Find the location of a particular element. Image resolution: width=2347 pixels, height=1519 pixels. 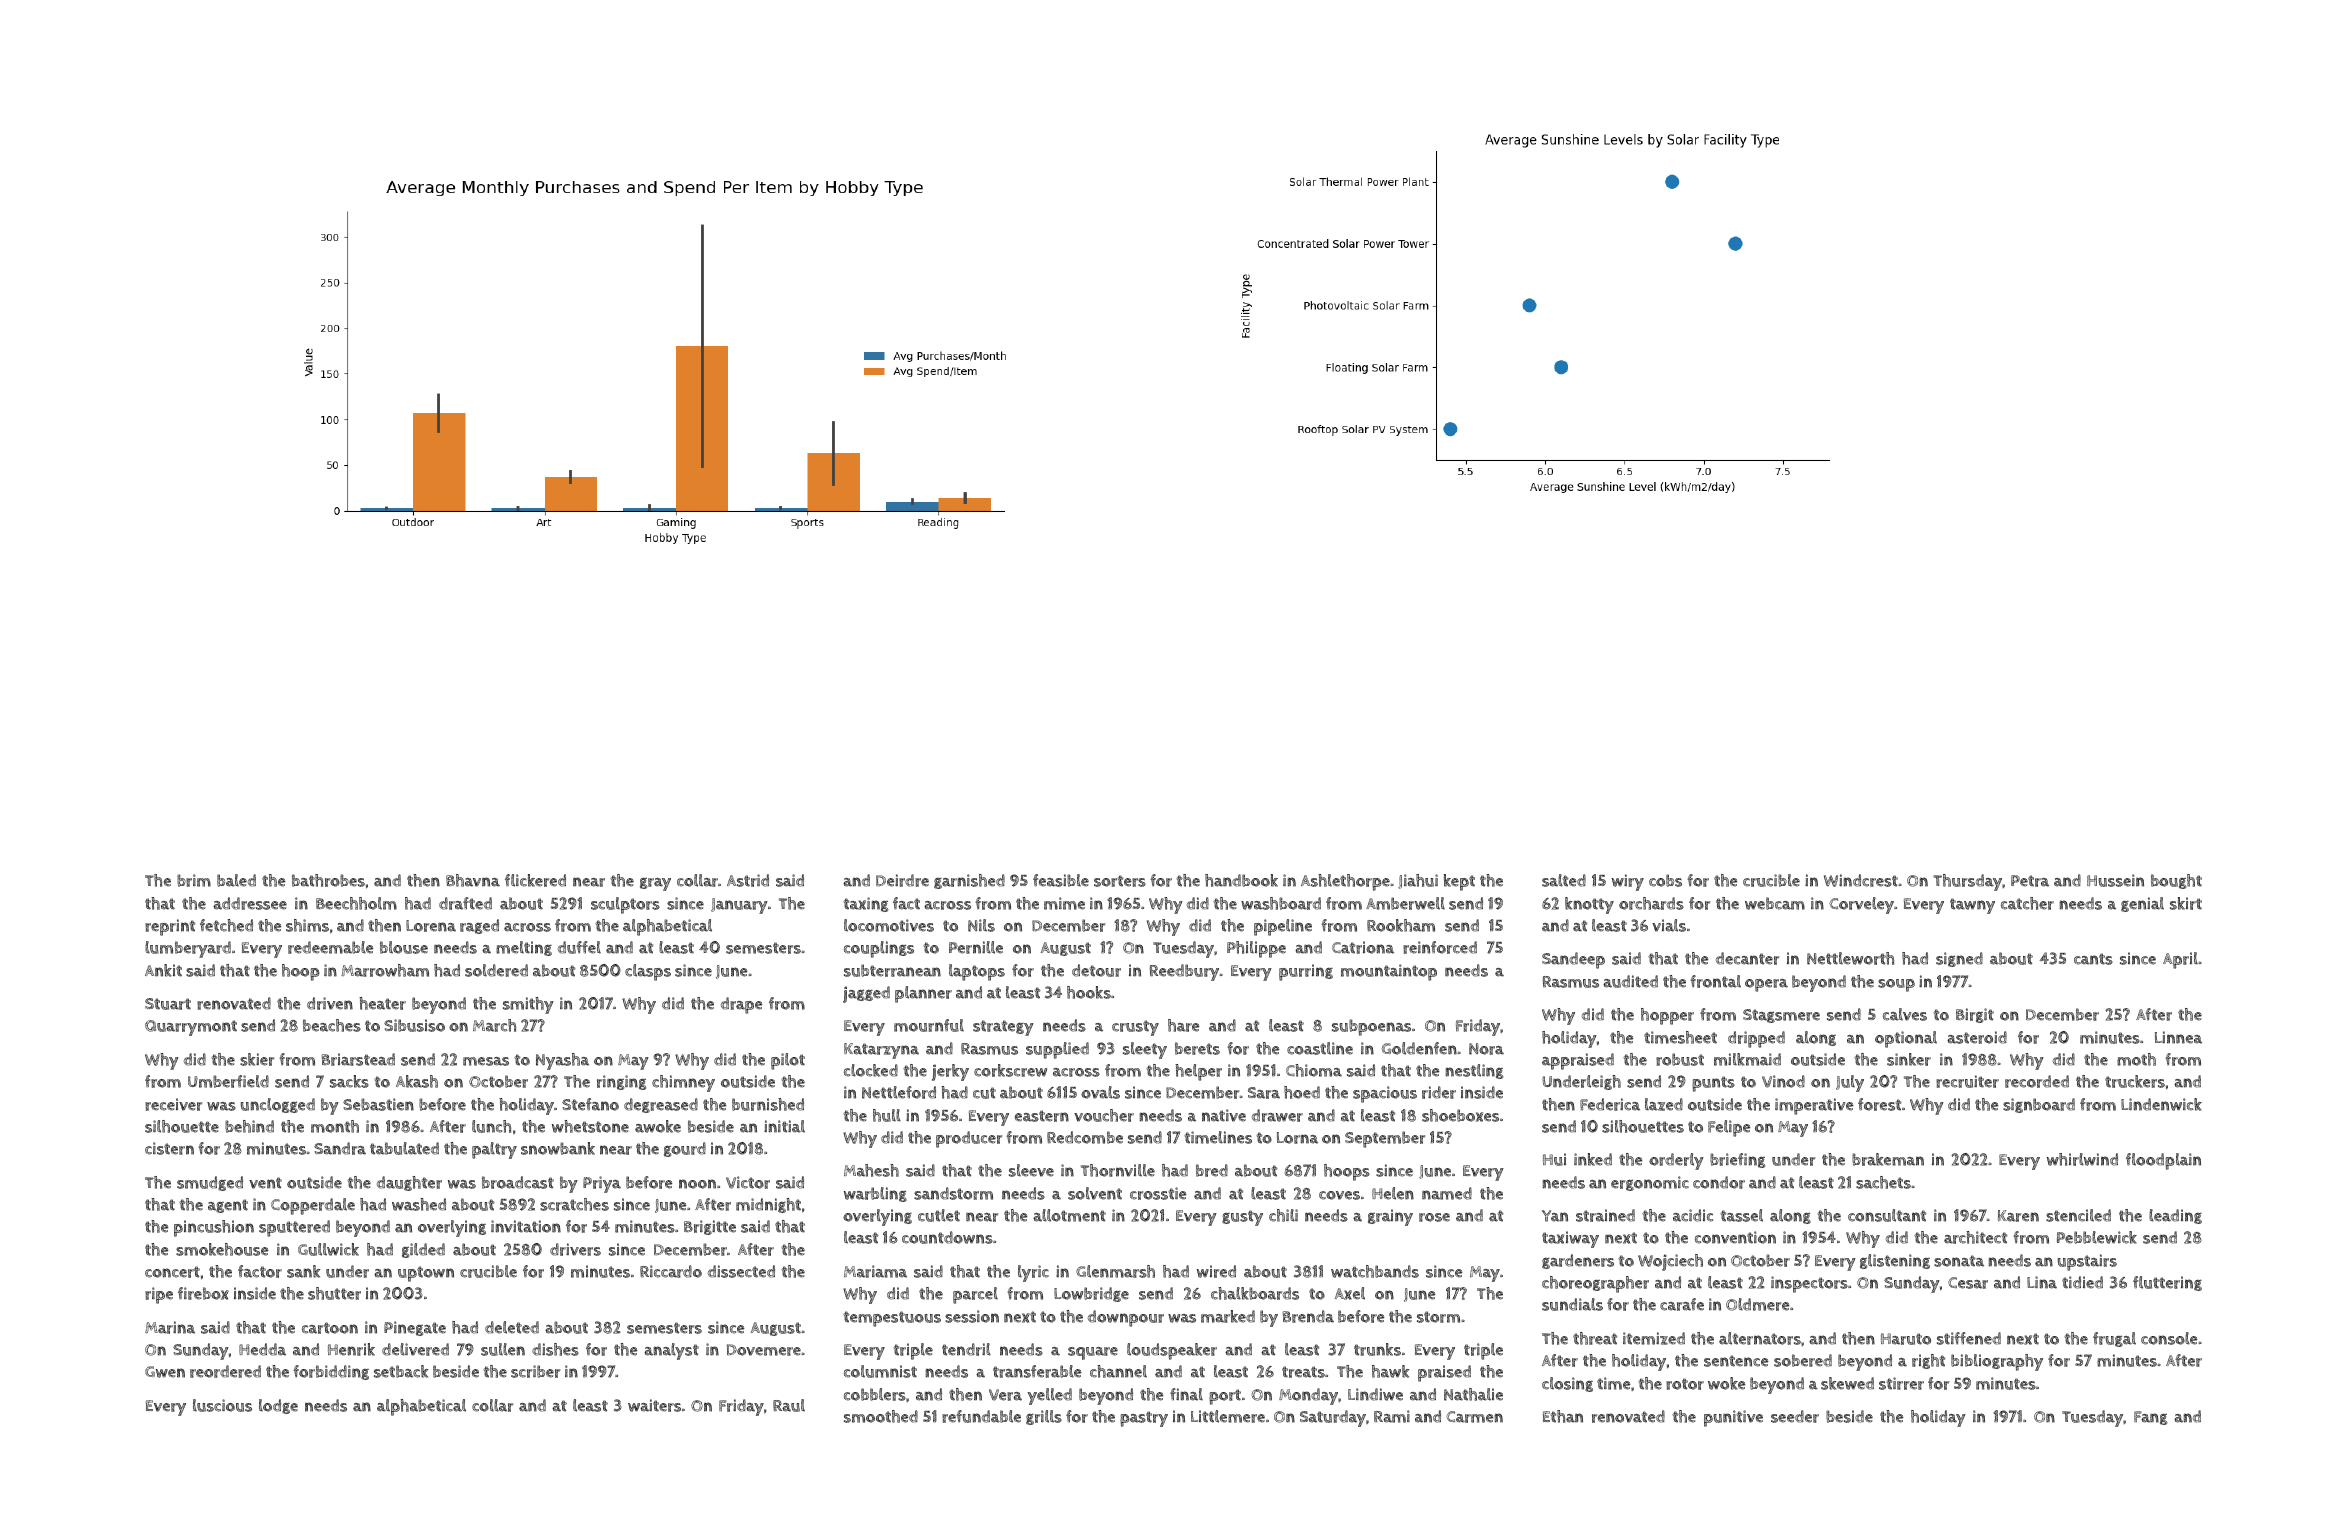

Bhavna is located at coordinates (473, 880).
